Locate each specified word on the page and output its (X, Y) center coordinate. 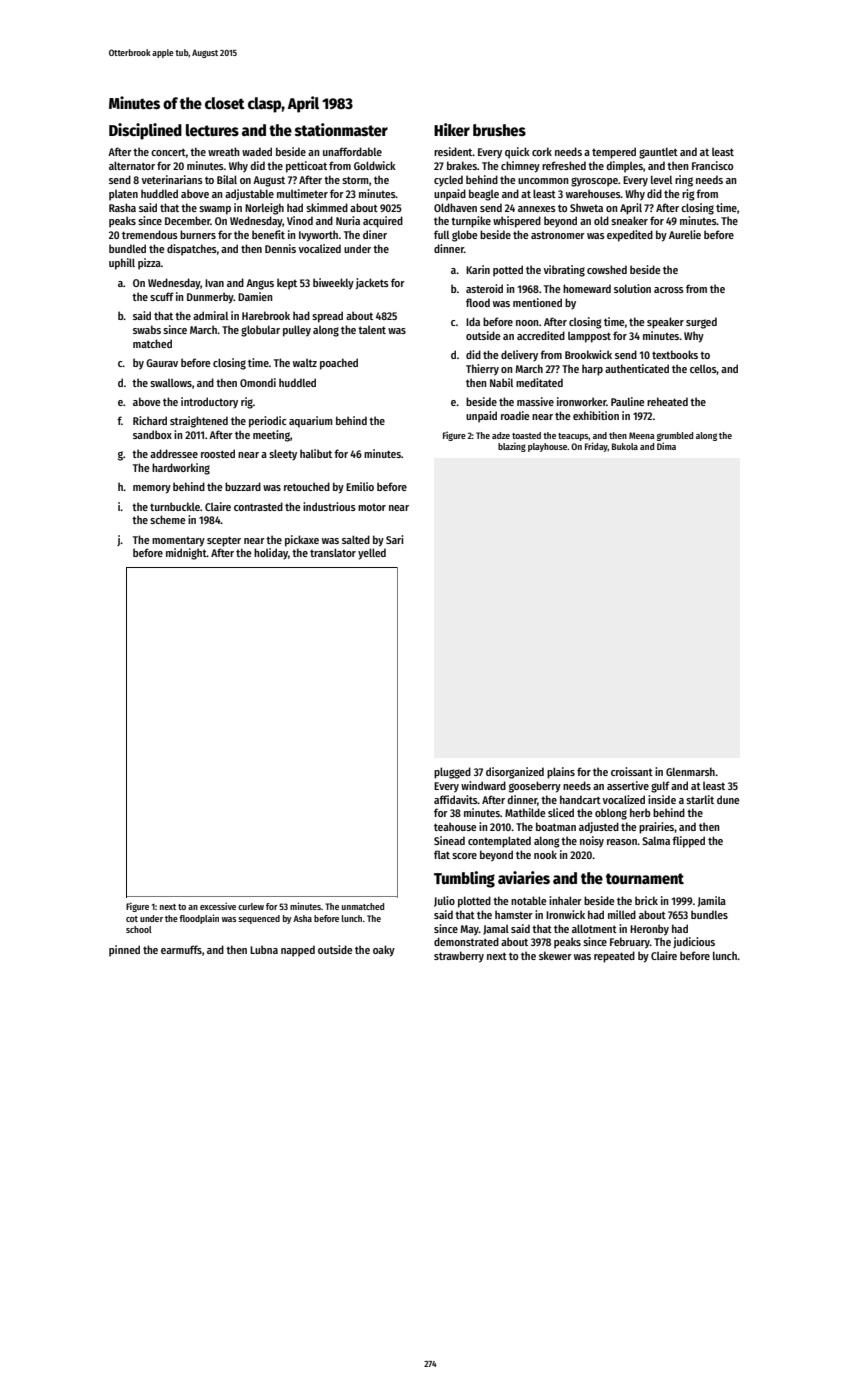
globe (465, 236)
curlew (251, 906)
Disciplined (145, 131)
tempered (614, 153)
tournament (645, 879)
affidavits (456, 799)
